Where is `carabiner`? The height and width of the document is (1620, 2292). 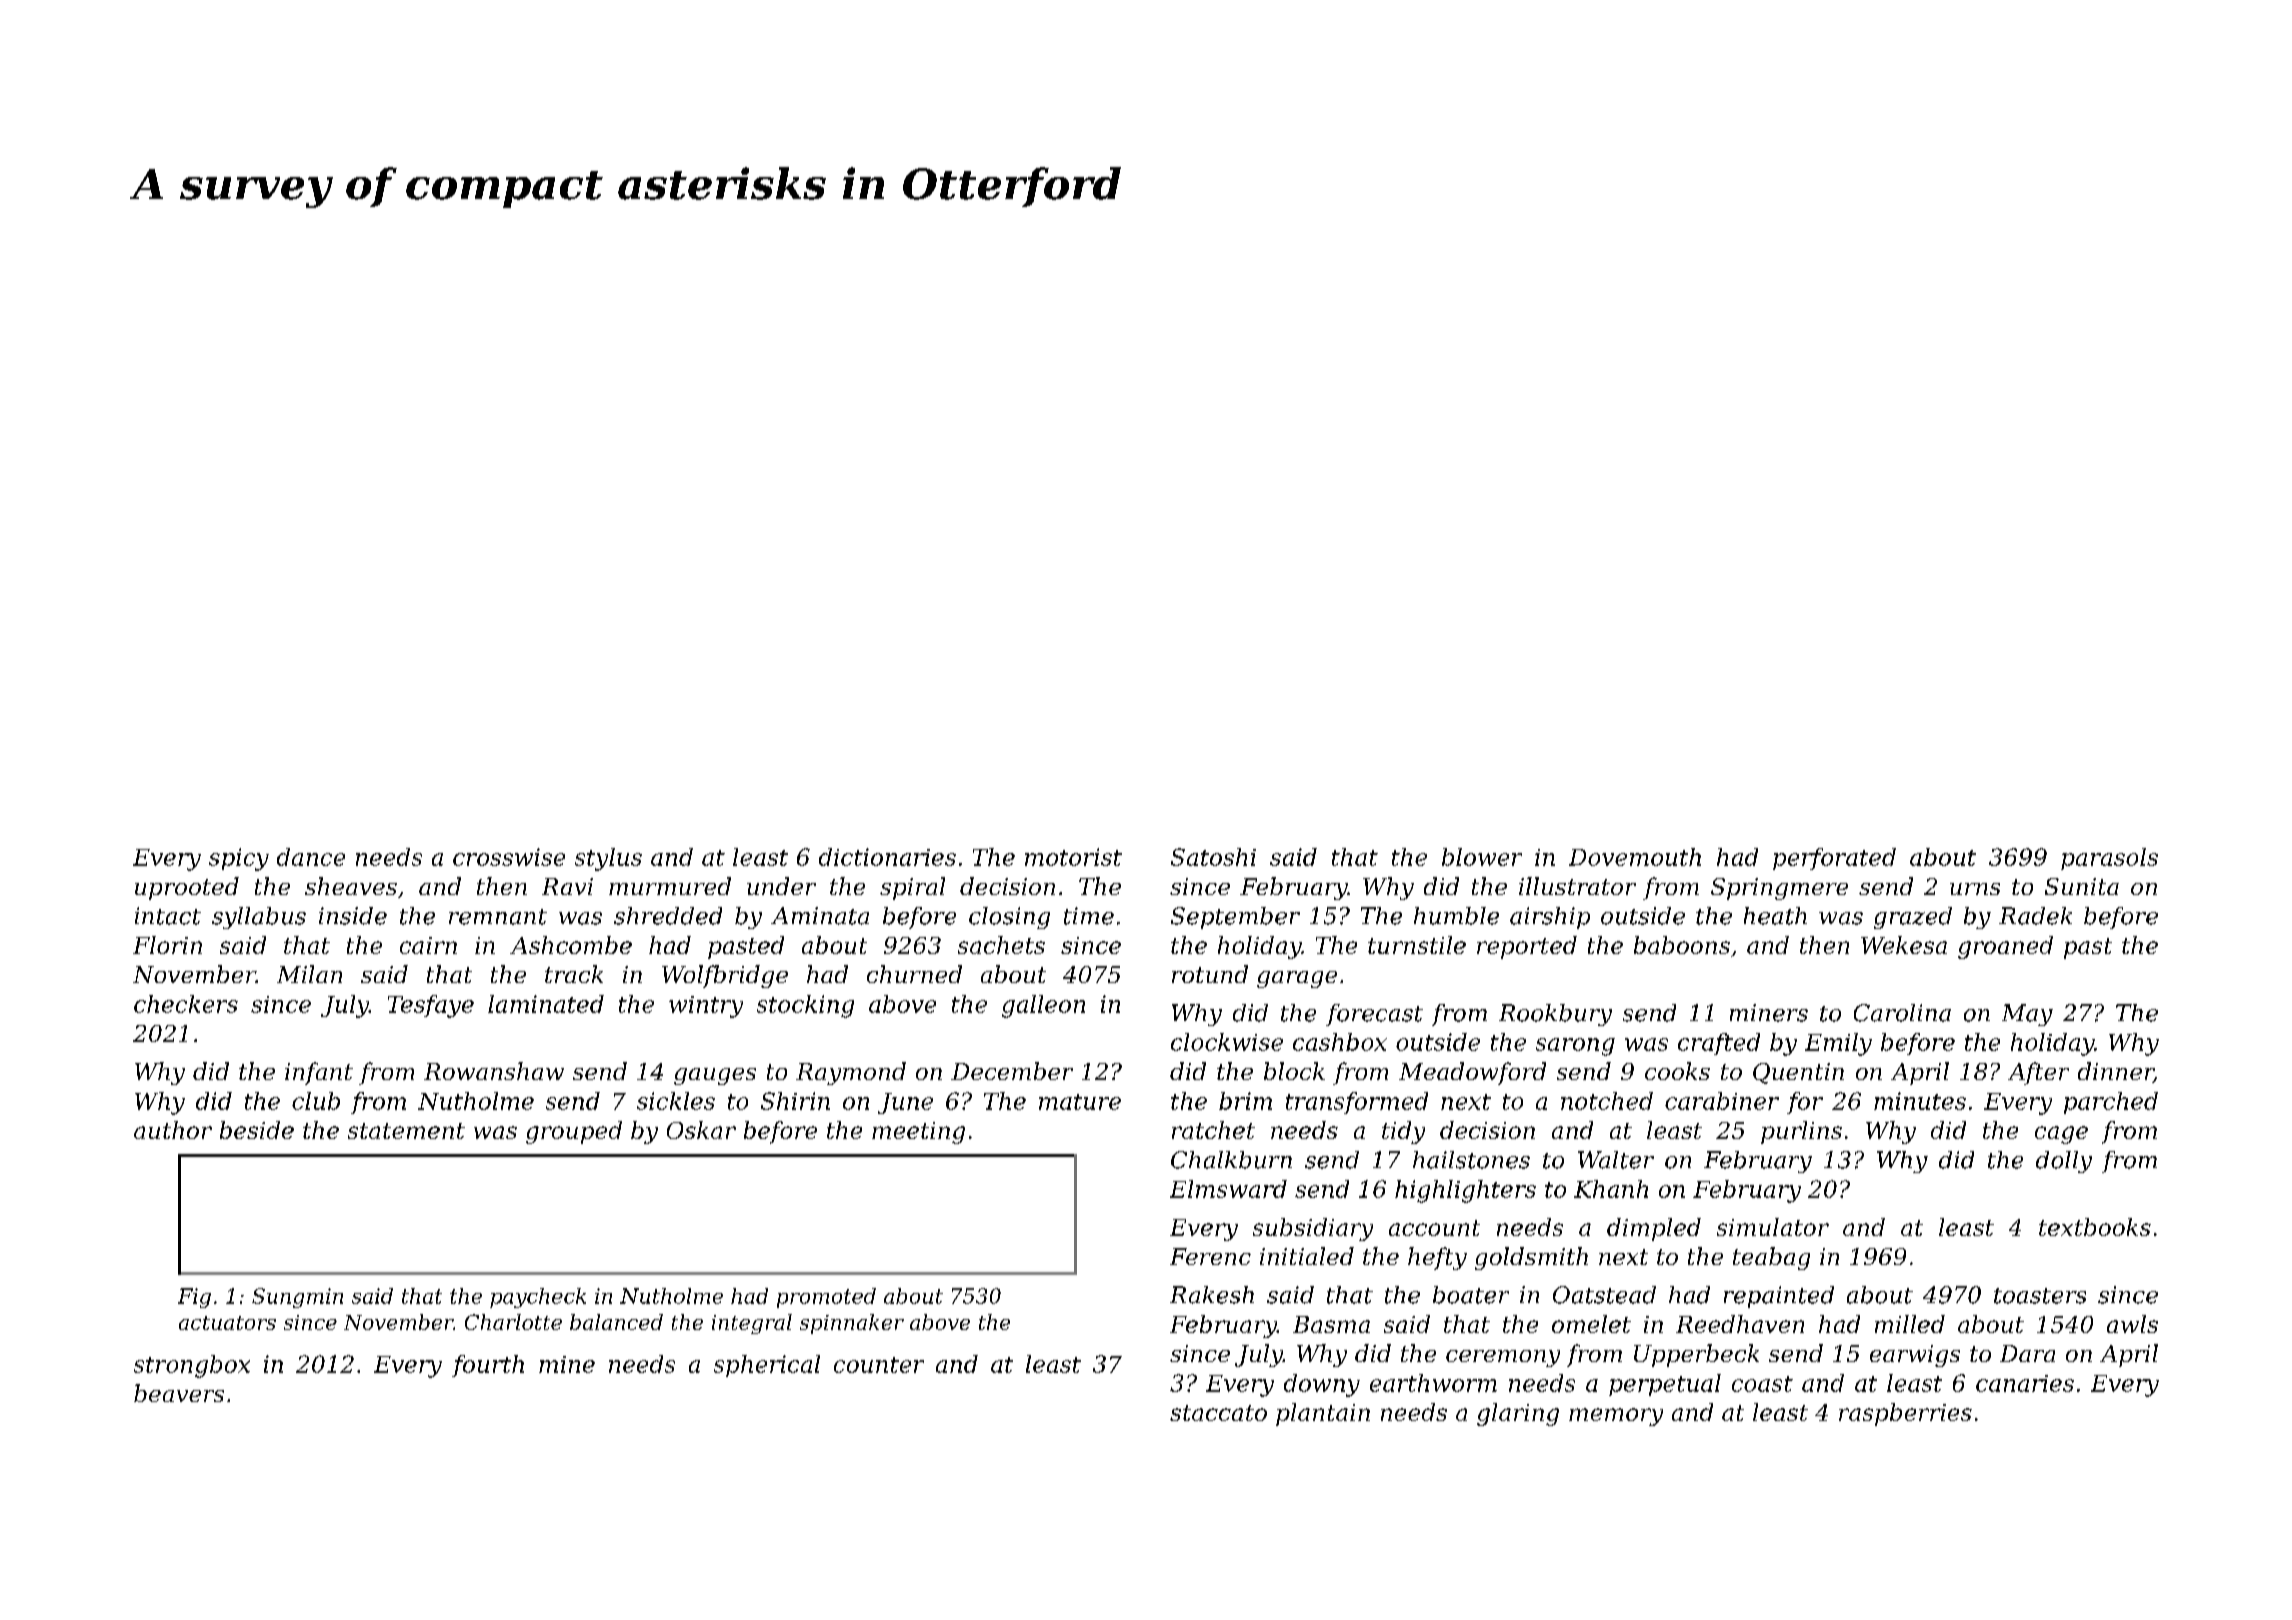 carabiner is located at coordinates (1722, 1101).
